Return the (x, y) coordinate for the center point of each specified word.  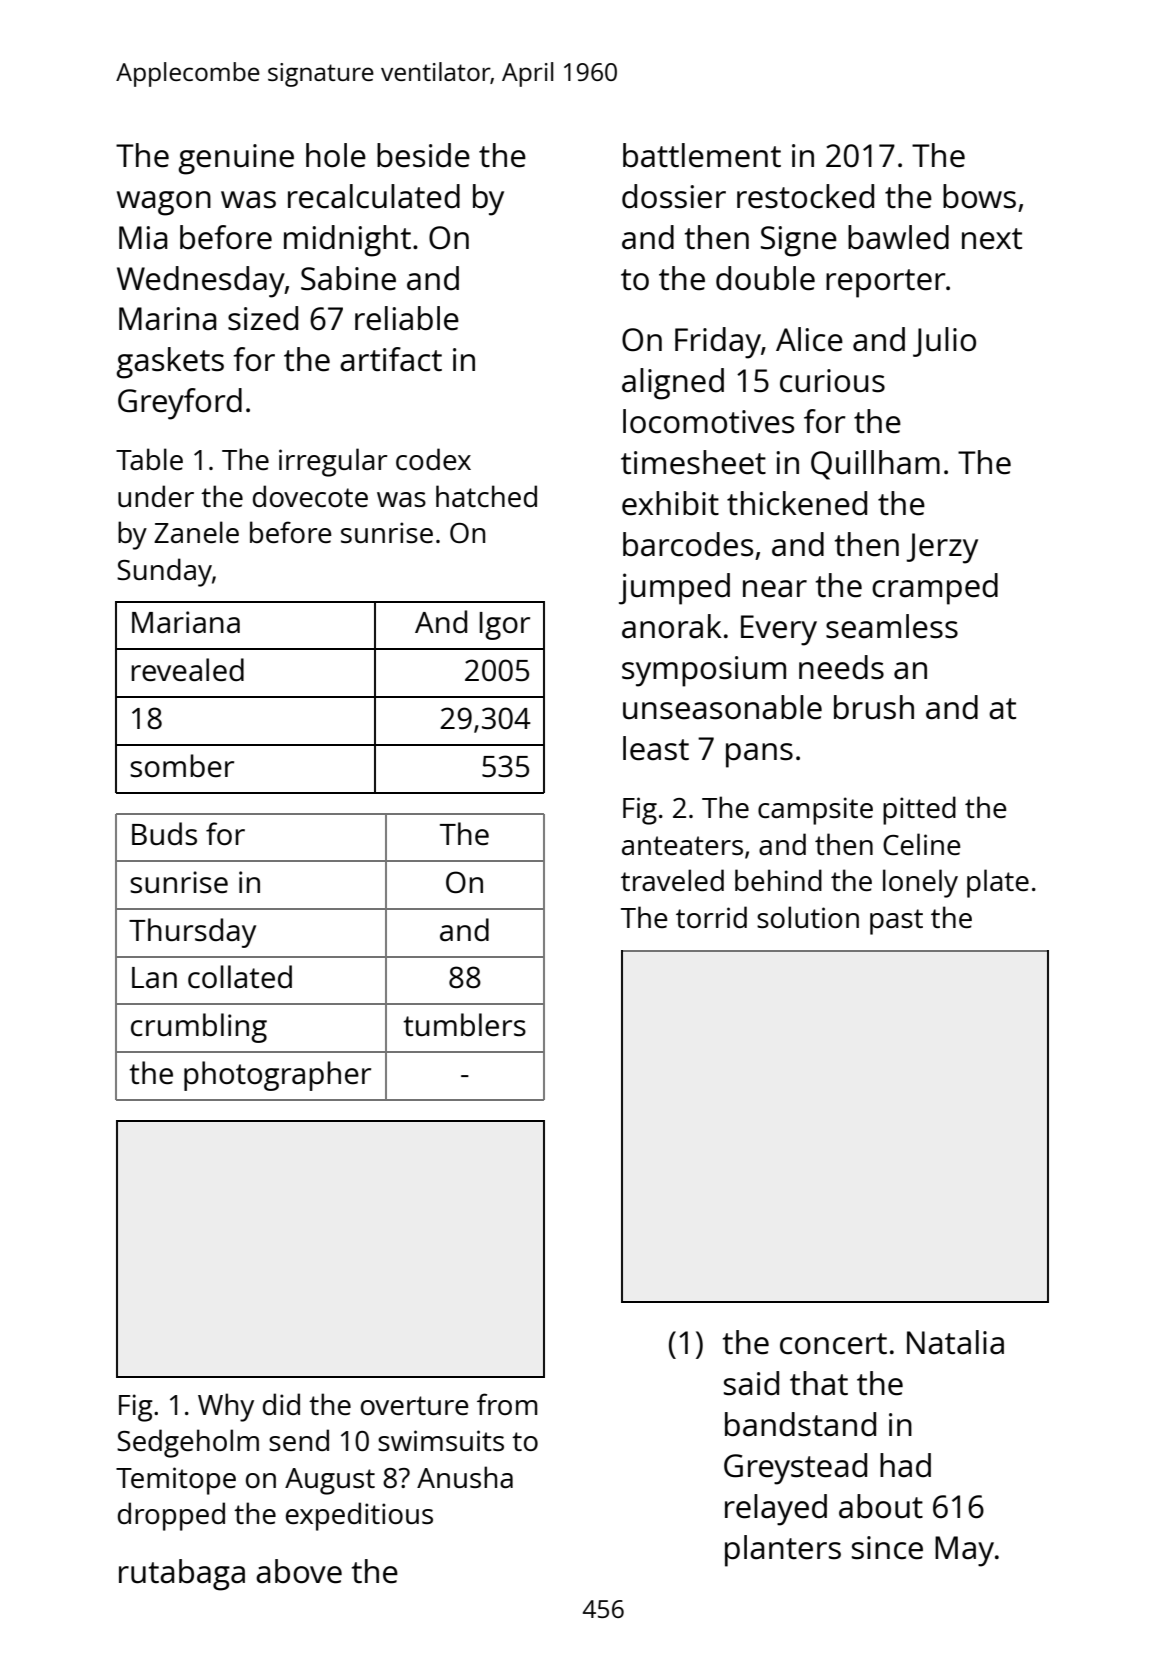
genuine (236, 159)
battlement (702, 155)
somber (182, 766)
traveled (672, 880)
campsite (815, 811)
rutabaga (182, 1575)
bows (979, 196)
